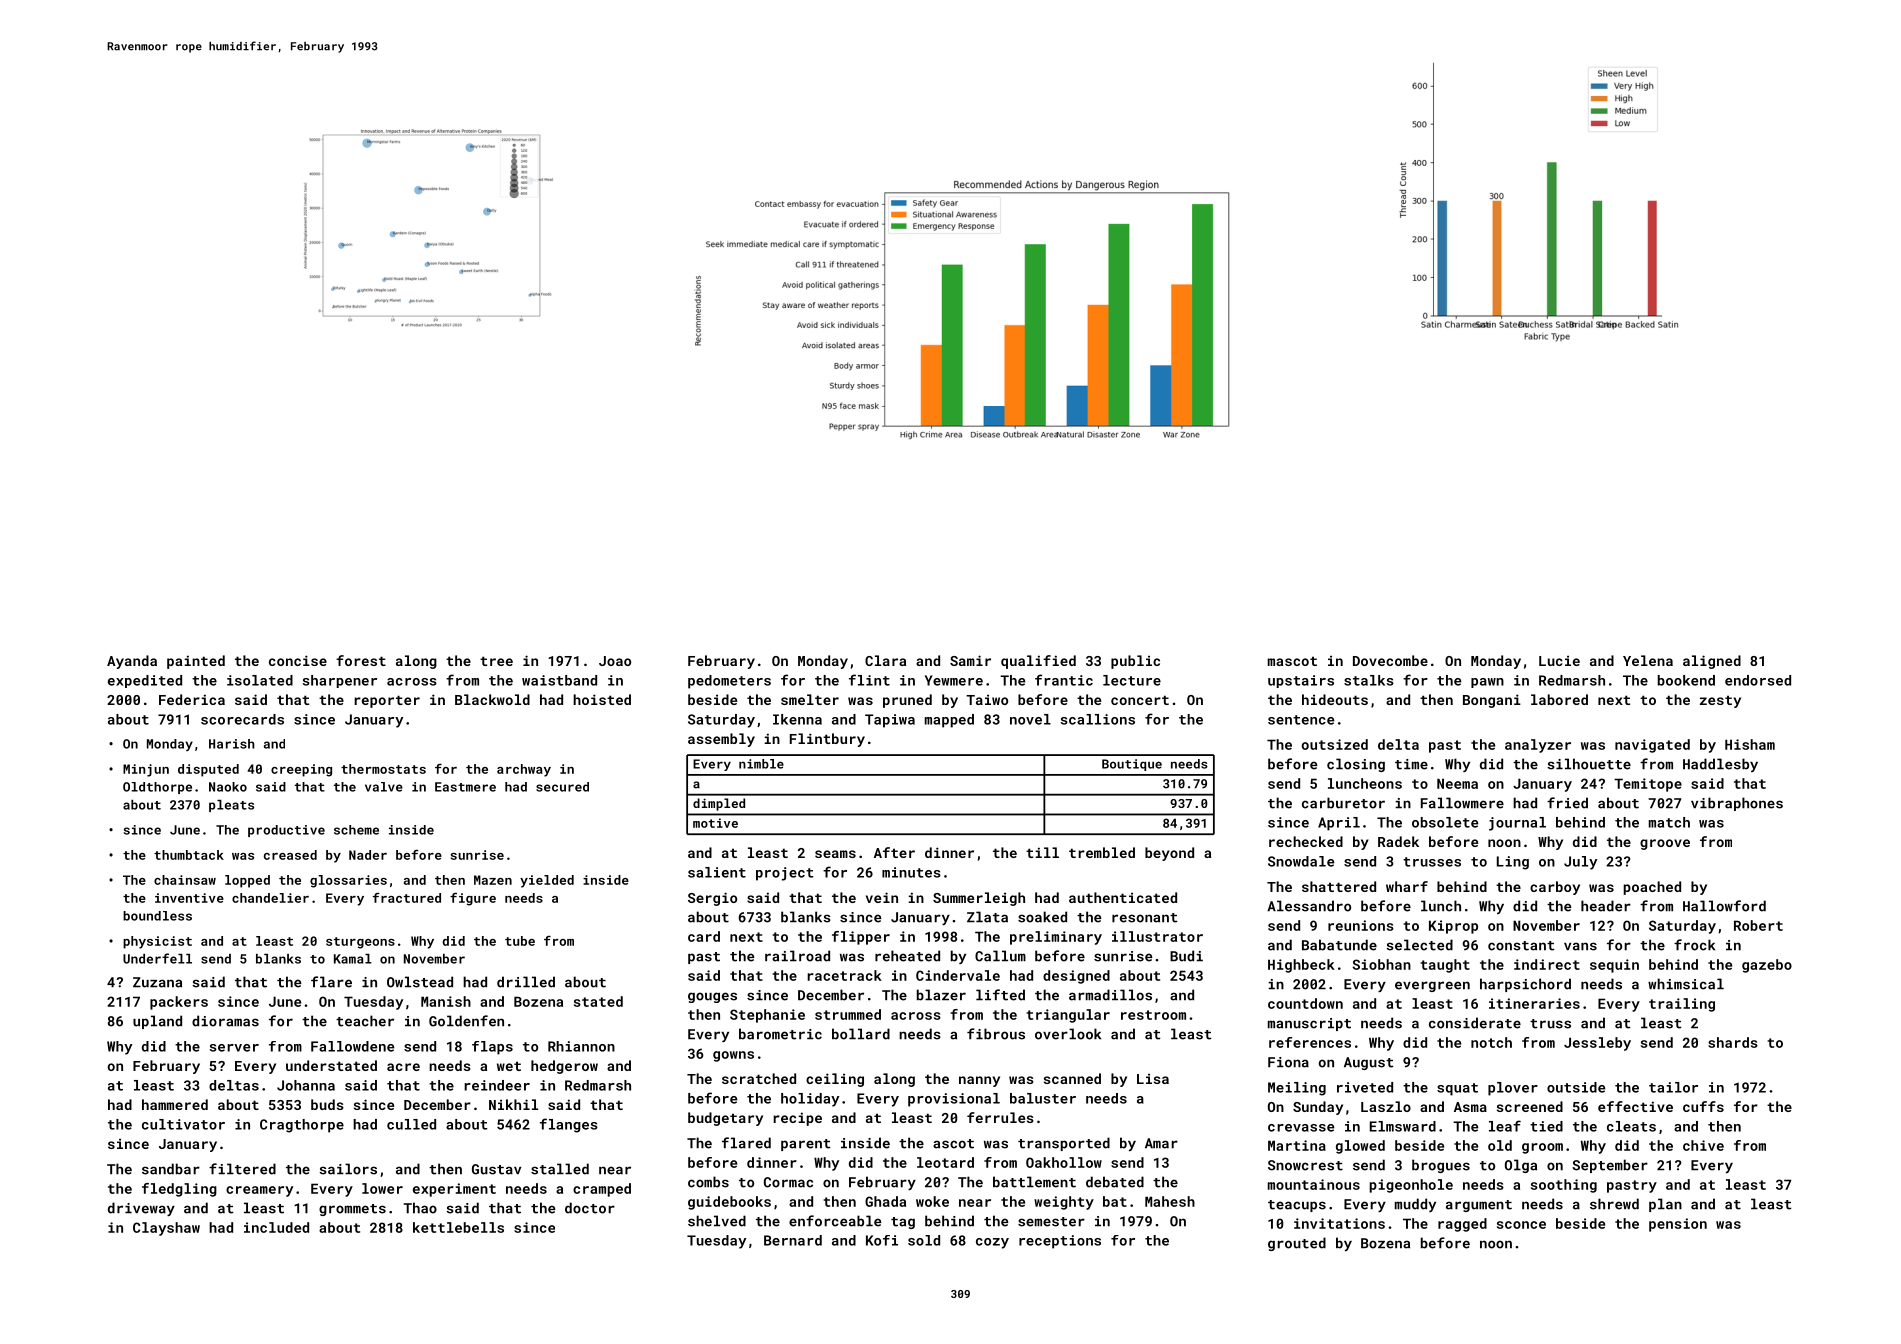 The width and height of the page is (1901, 1344). What do you see at coordinates (1589, 764) in the page?
I see `silhouette` at bounding box center [1589, 764].
